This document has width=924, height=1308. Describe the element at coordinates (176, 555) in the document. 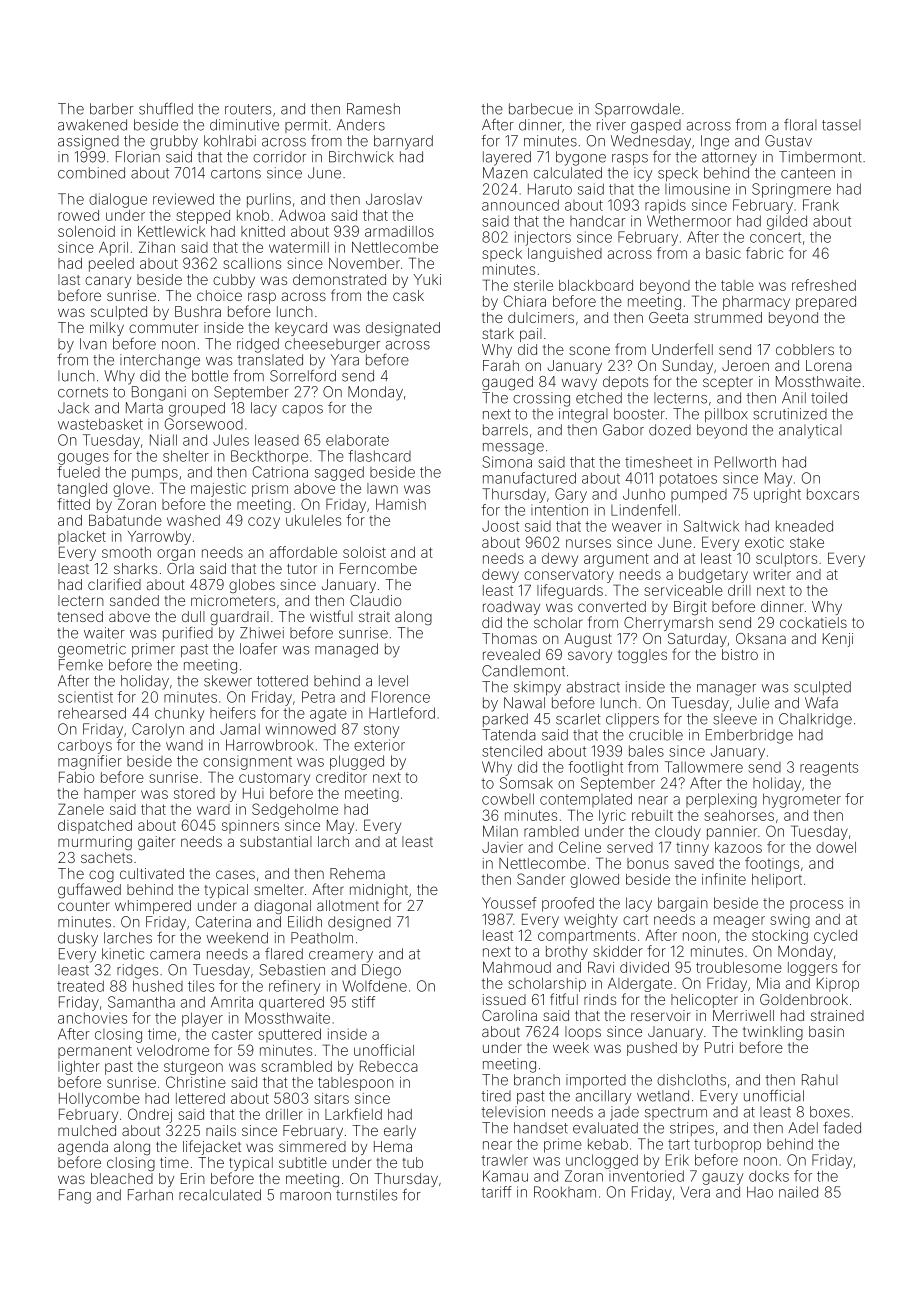

I see `organ` at that location.
